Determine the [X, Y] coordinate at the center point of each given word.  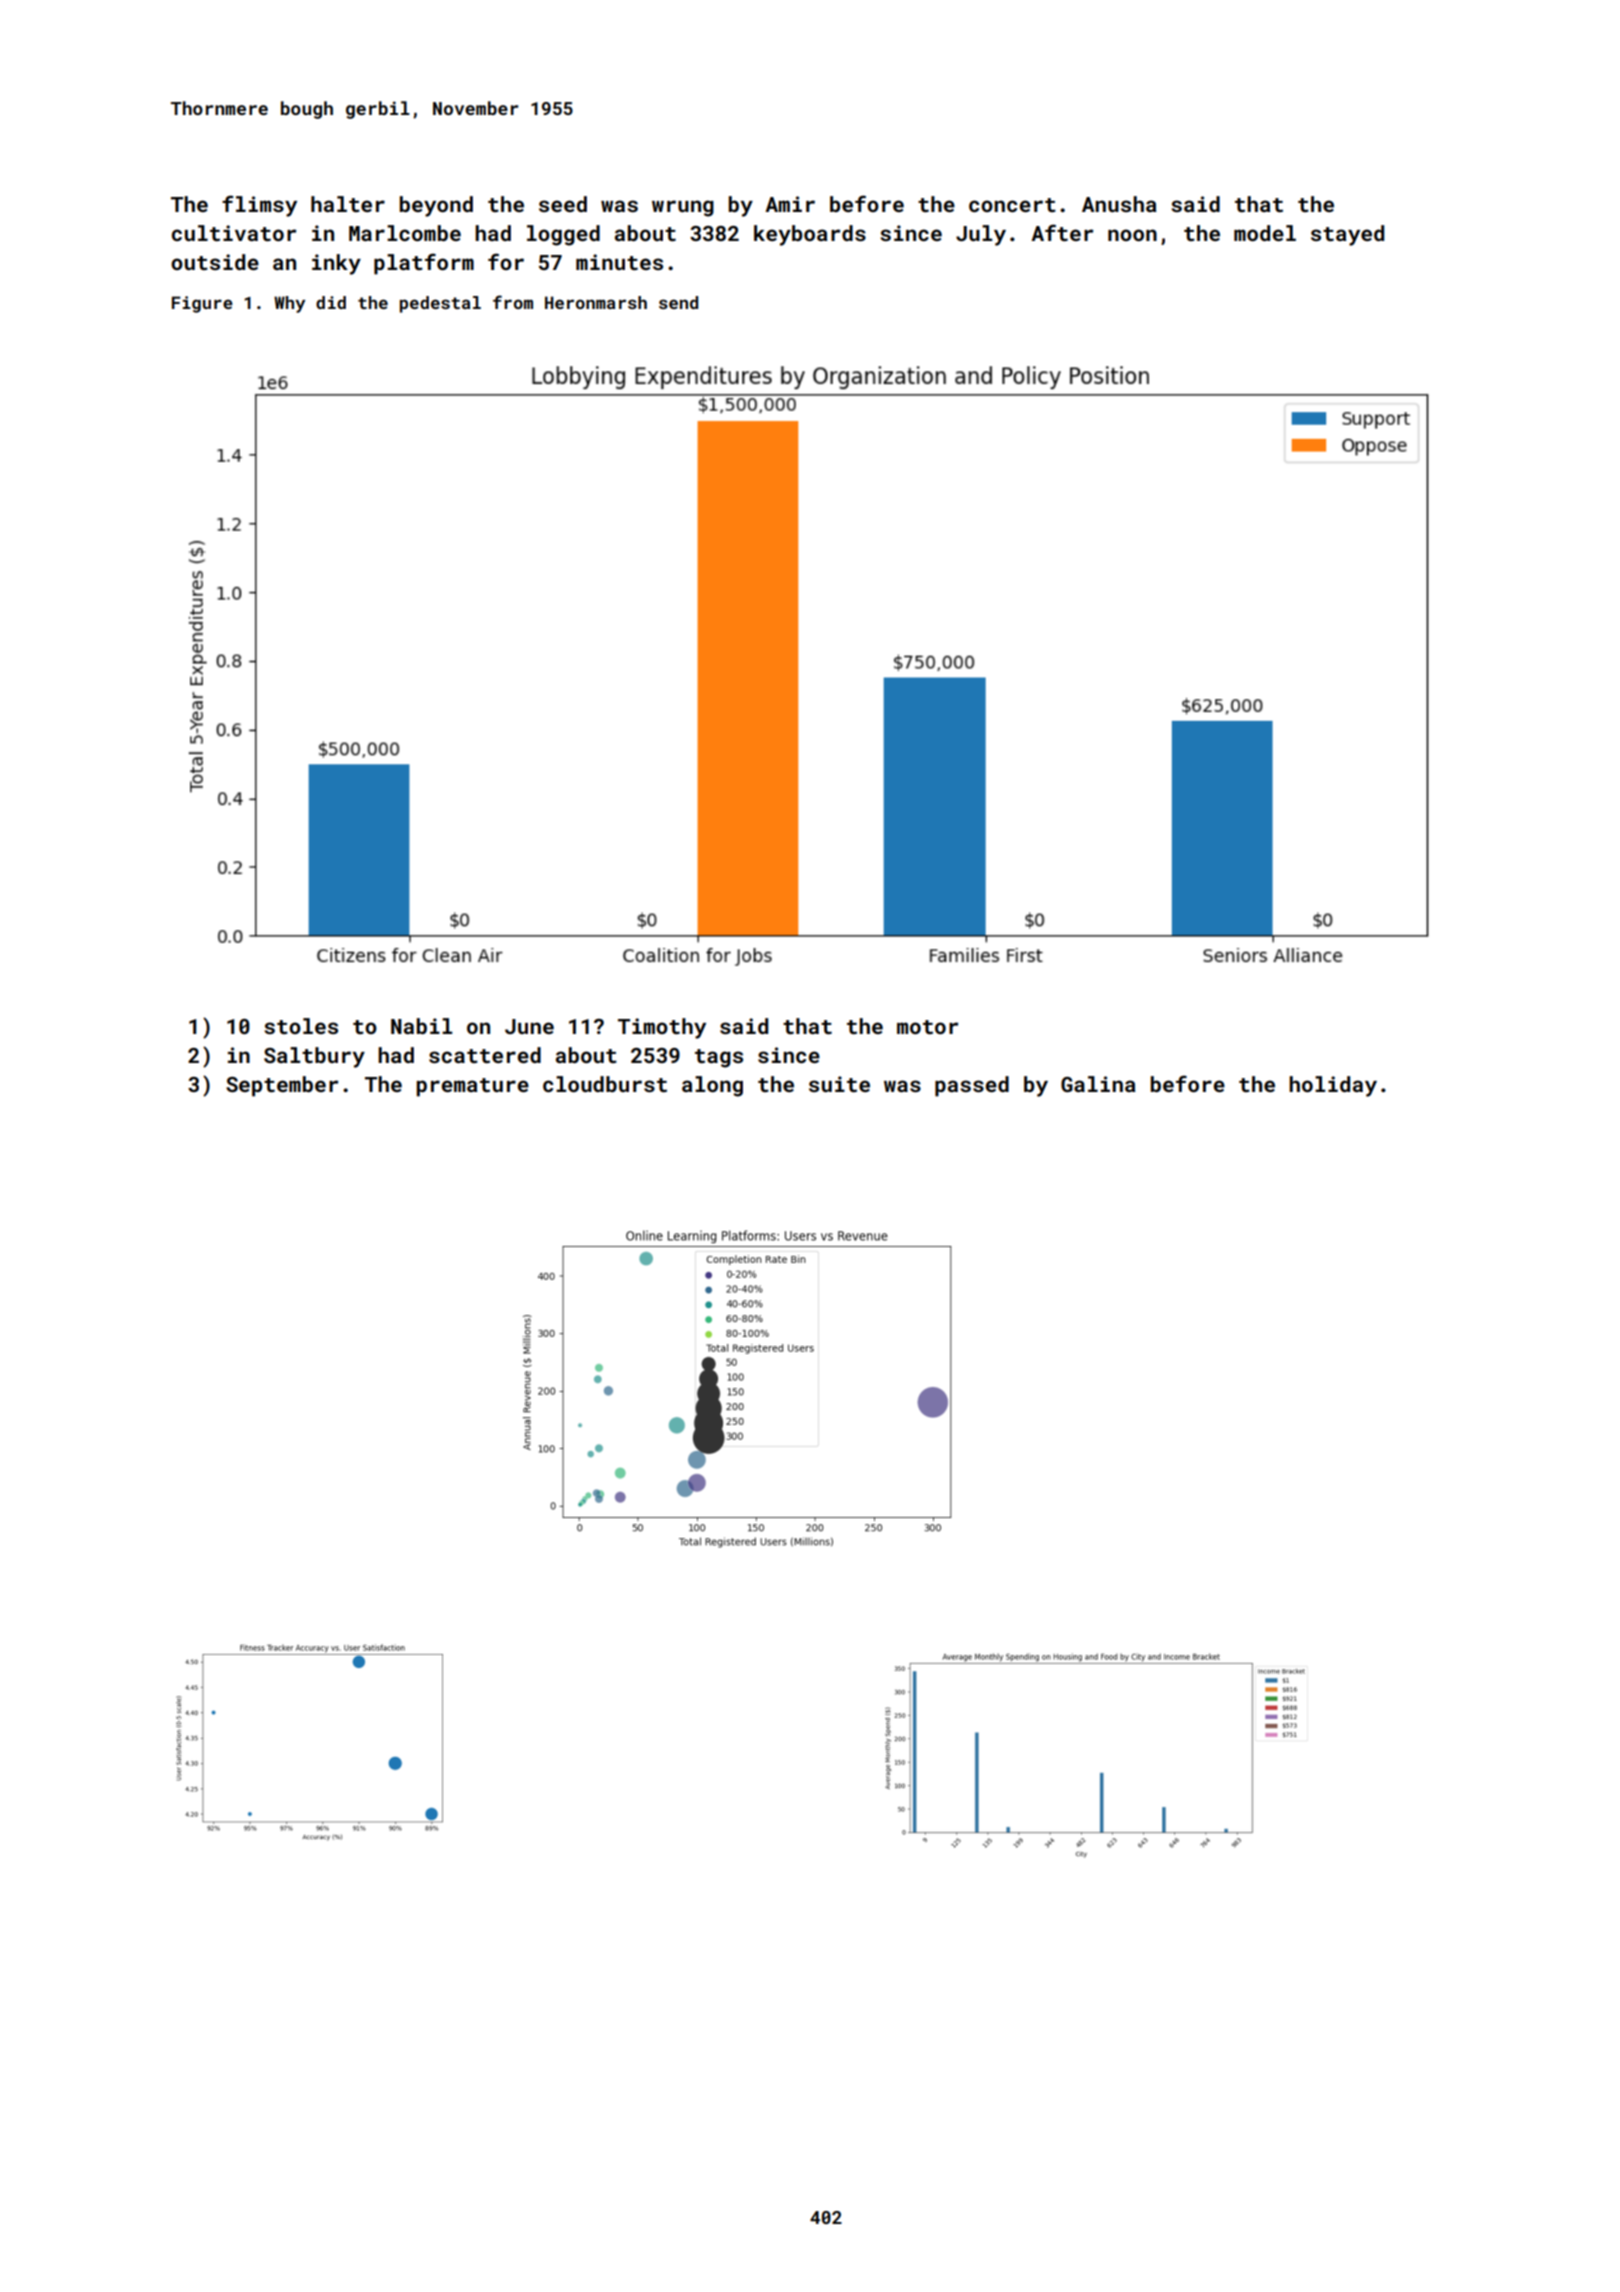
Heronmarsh [596, 302]
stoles [301, 1026]
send [678, 302]
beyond [436, 206]
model [1265, 233]
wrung [683, 208]
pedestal [440, 304]
